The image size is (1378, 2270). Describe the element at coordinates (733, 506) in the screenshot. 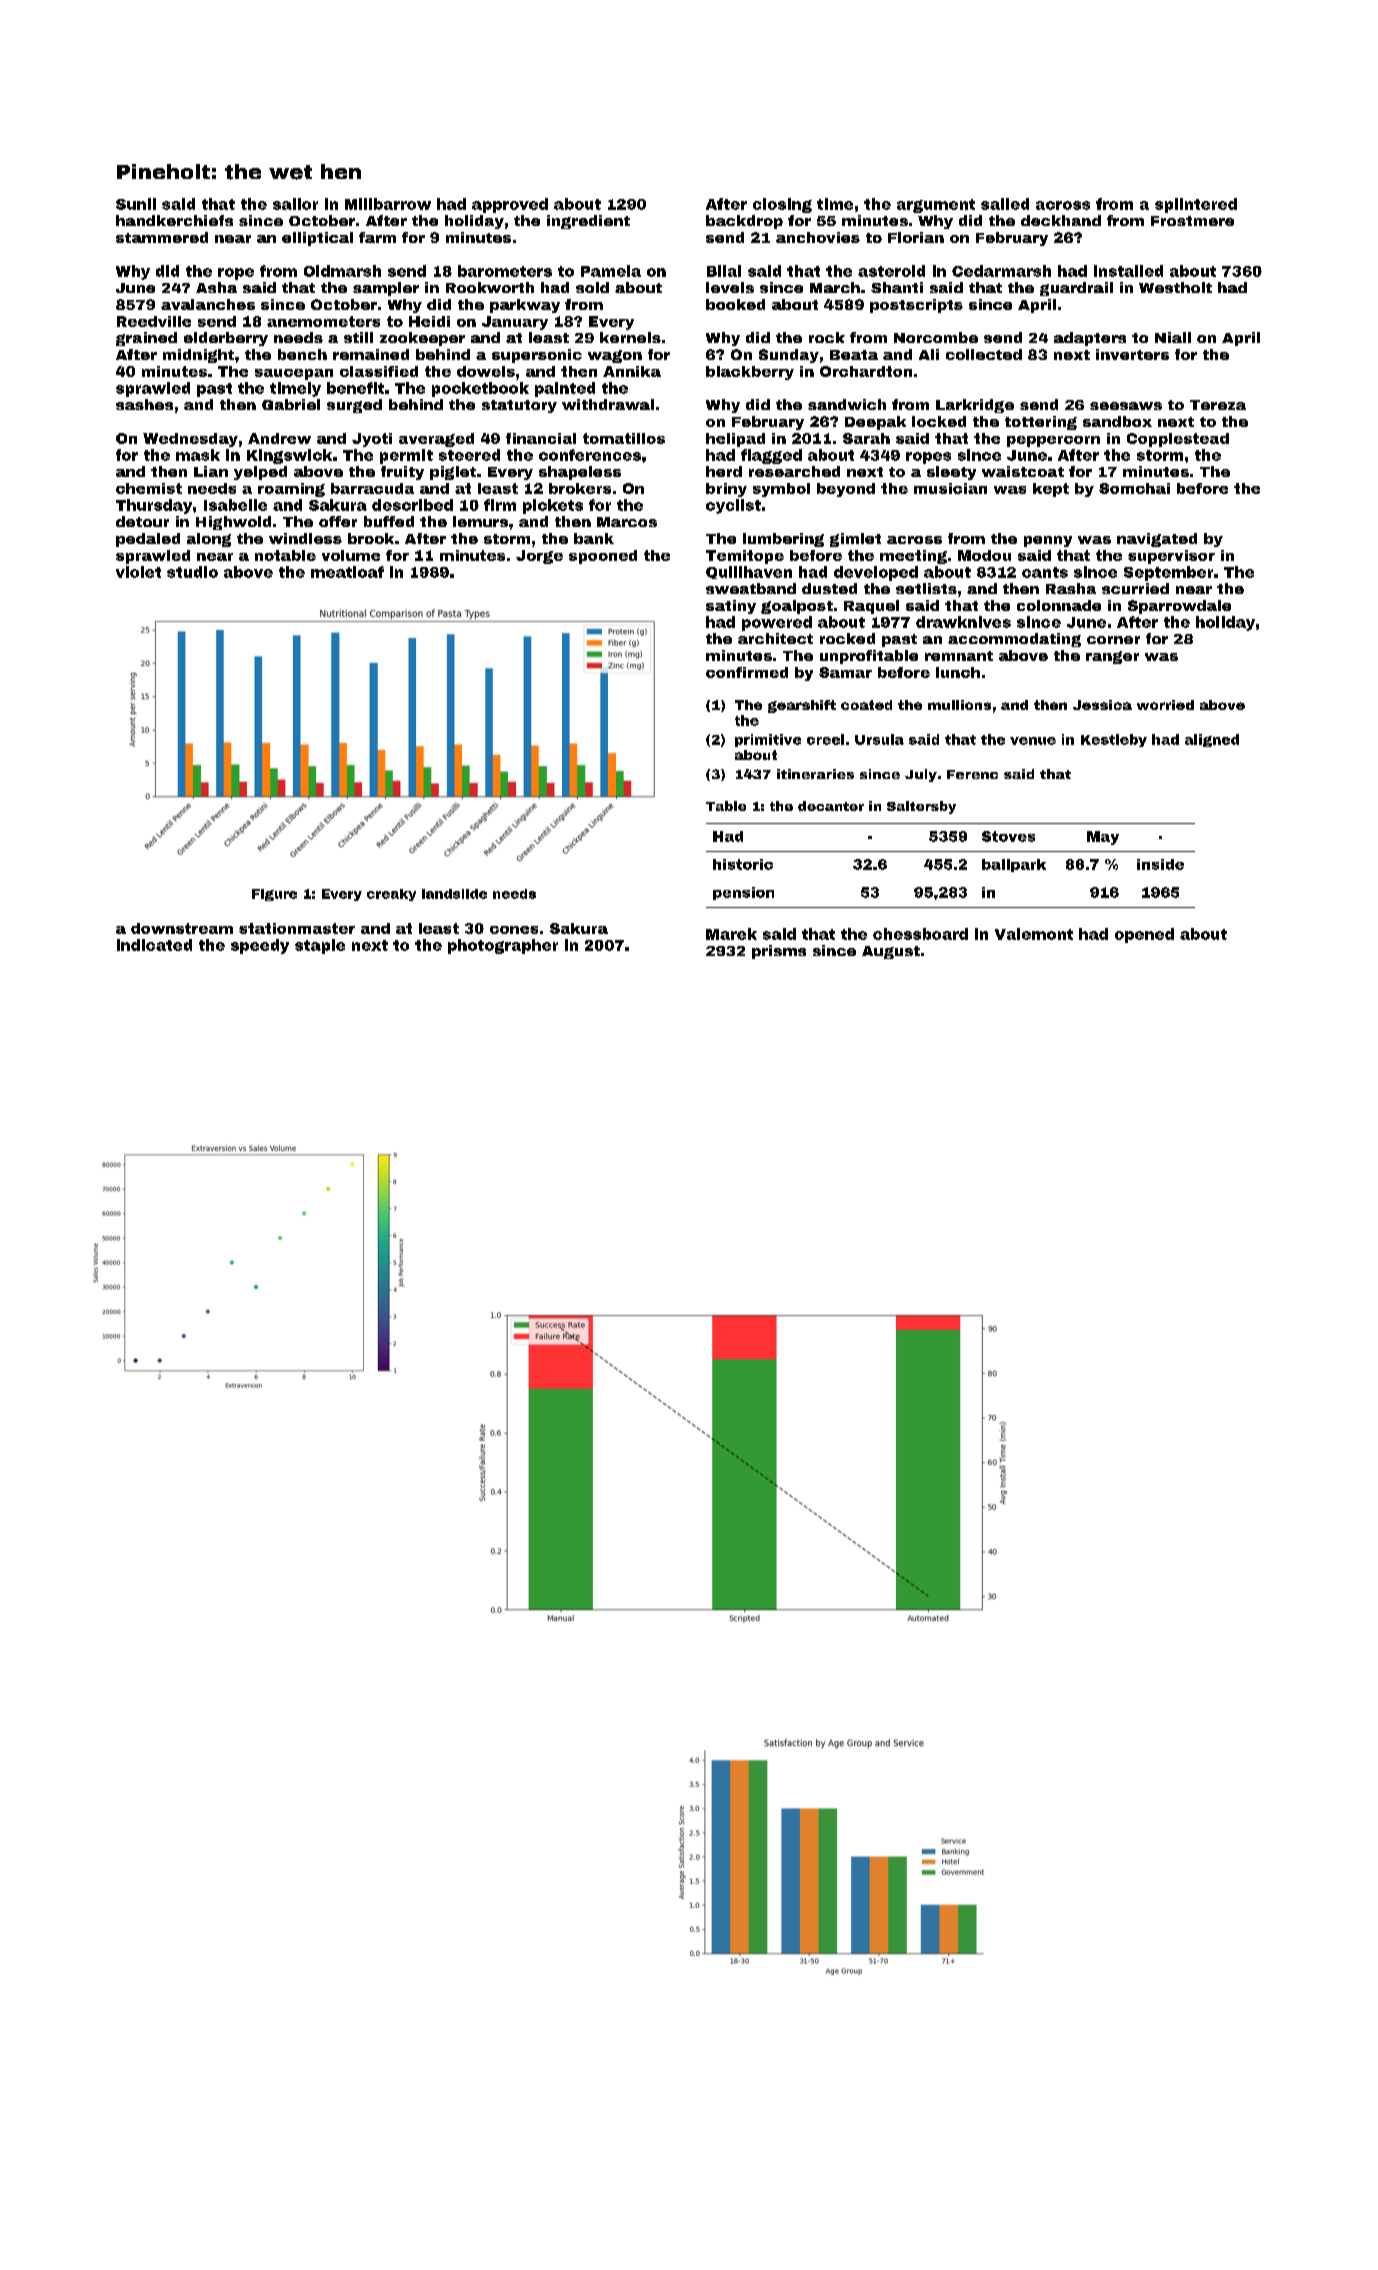

I see `cyclist` at that location.
